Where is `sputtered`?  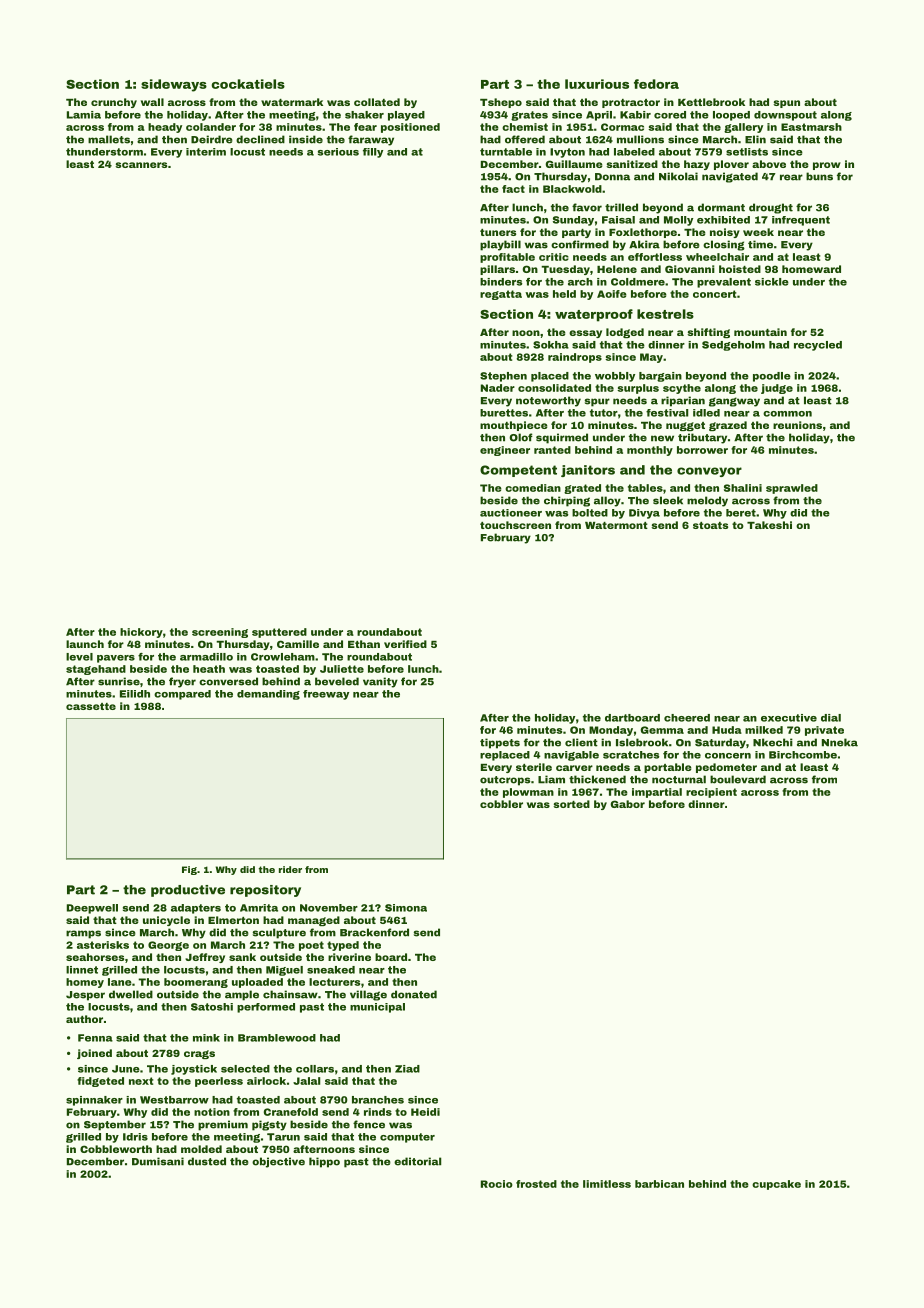 sputtered is located at coordinates (279, 633).
